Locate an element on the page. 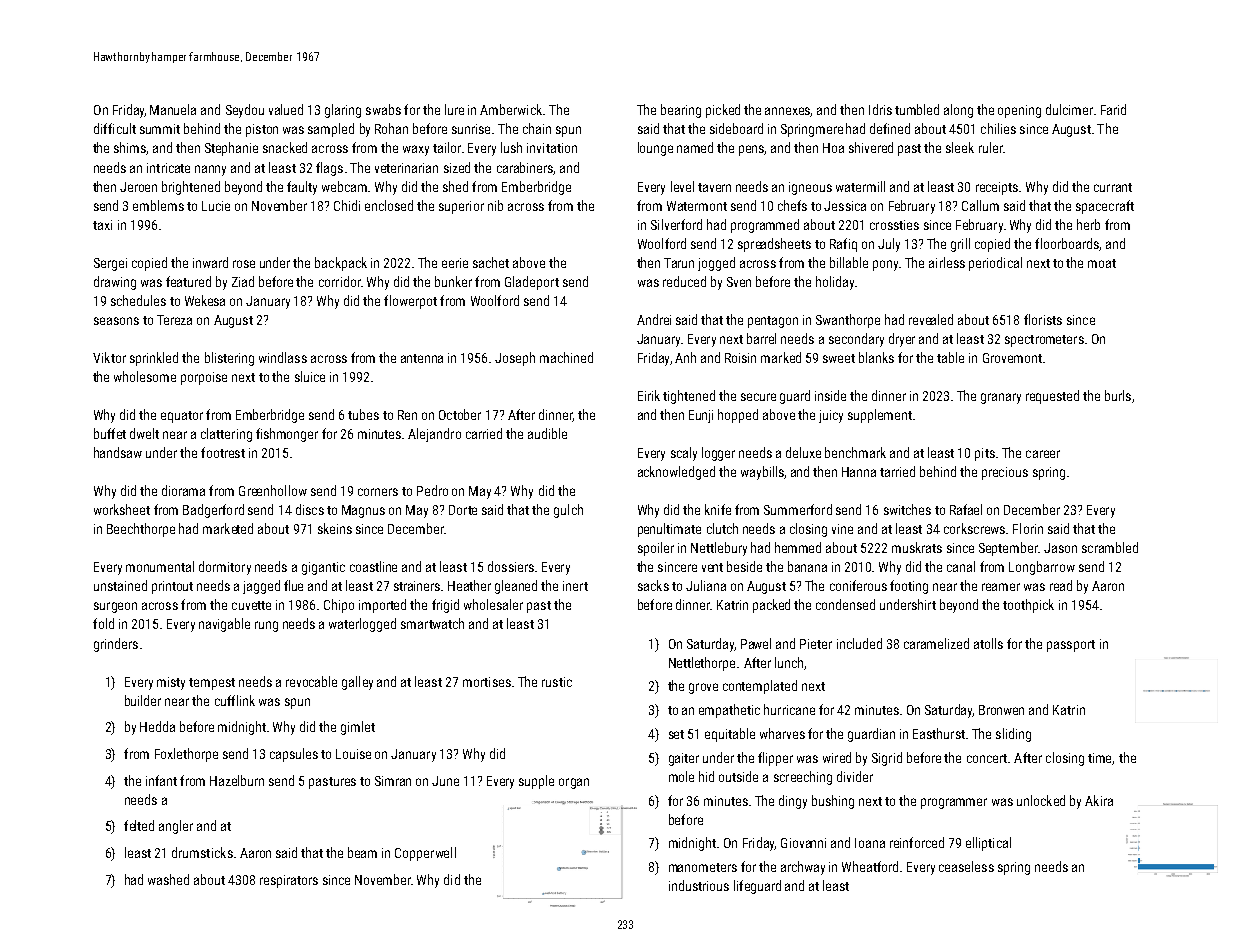  Andrei is located at coordinates (654, 319).
